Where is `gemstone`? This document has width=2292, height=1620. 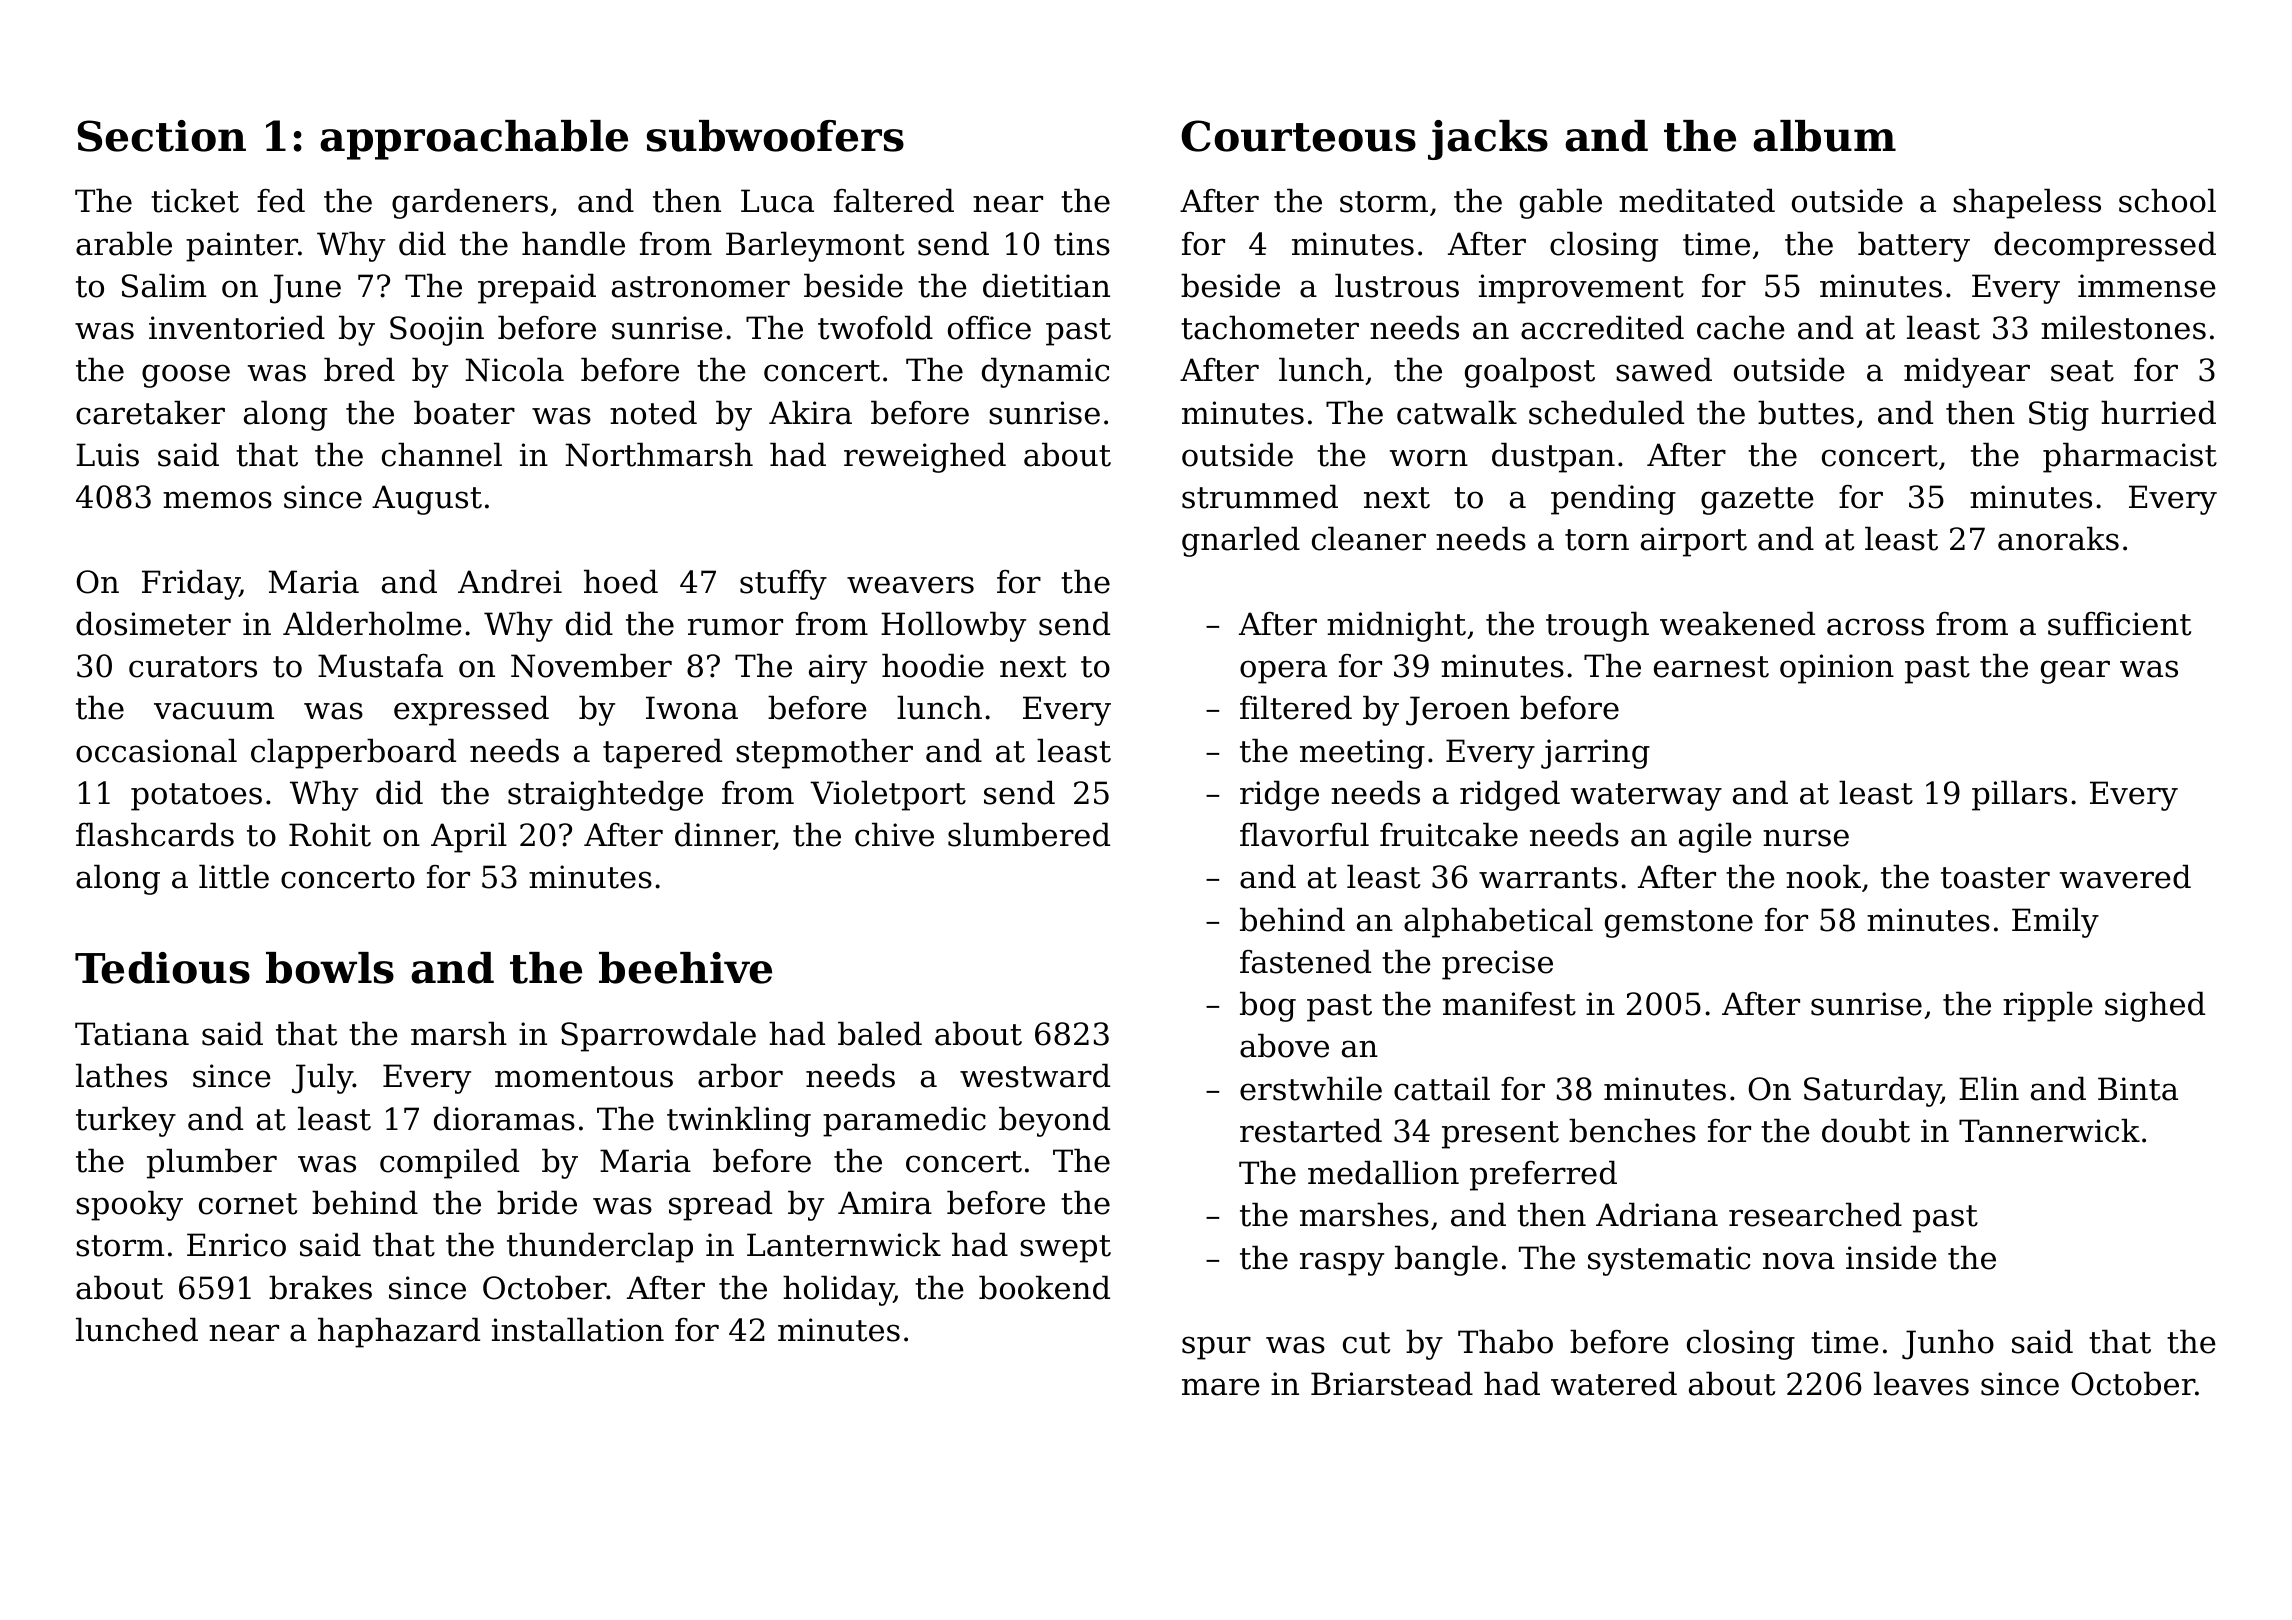 gemstone is located at coordinates (1679, 924).
